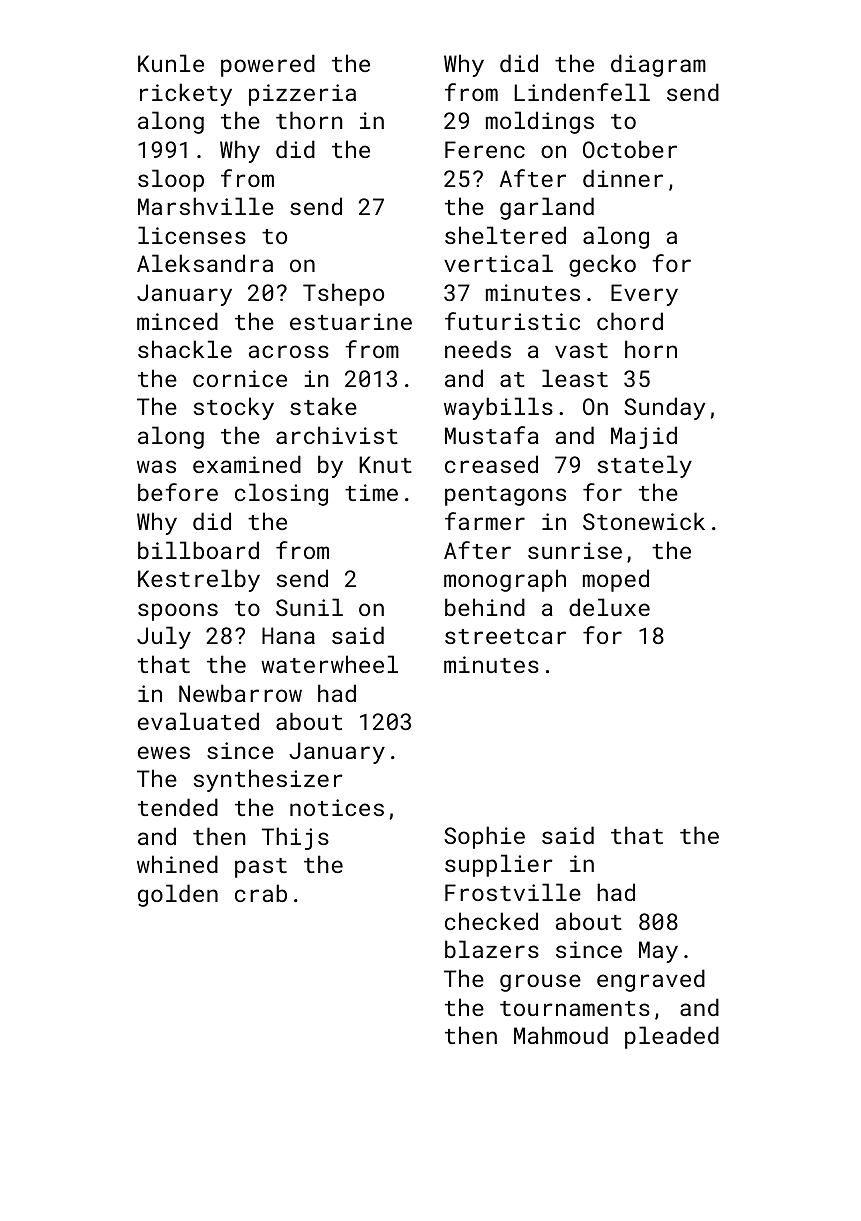 This document has height=1221, width=861. I want to click on diagram, so click(658, 65).
